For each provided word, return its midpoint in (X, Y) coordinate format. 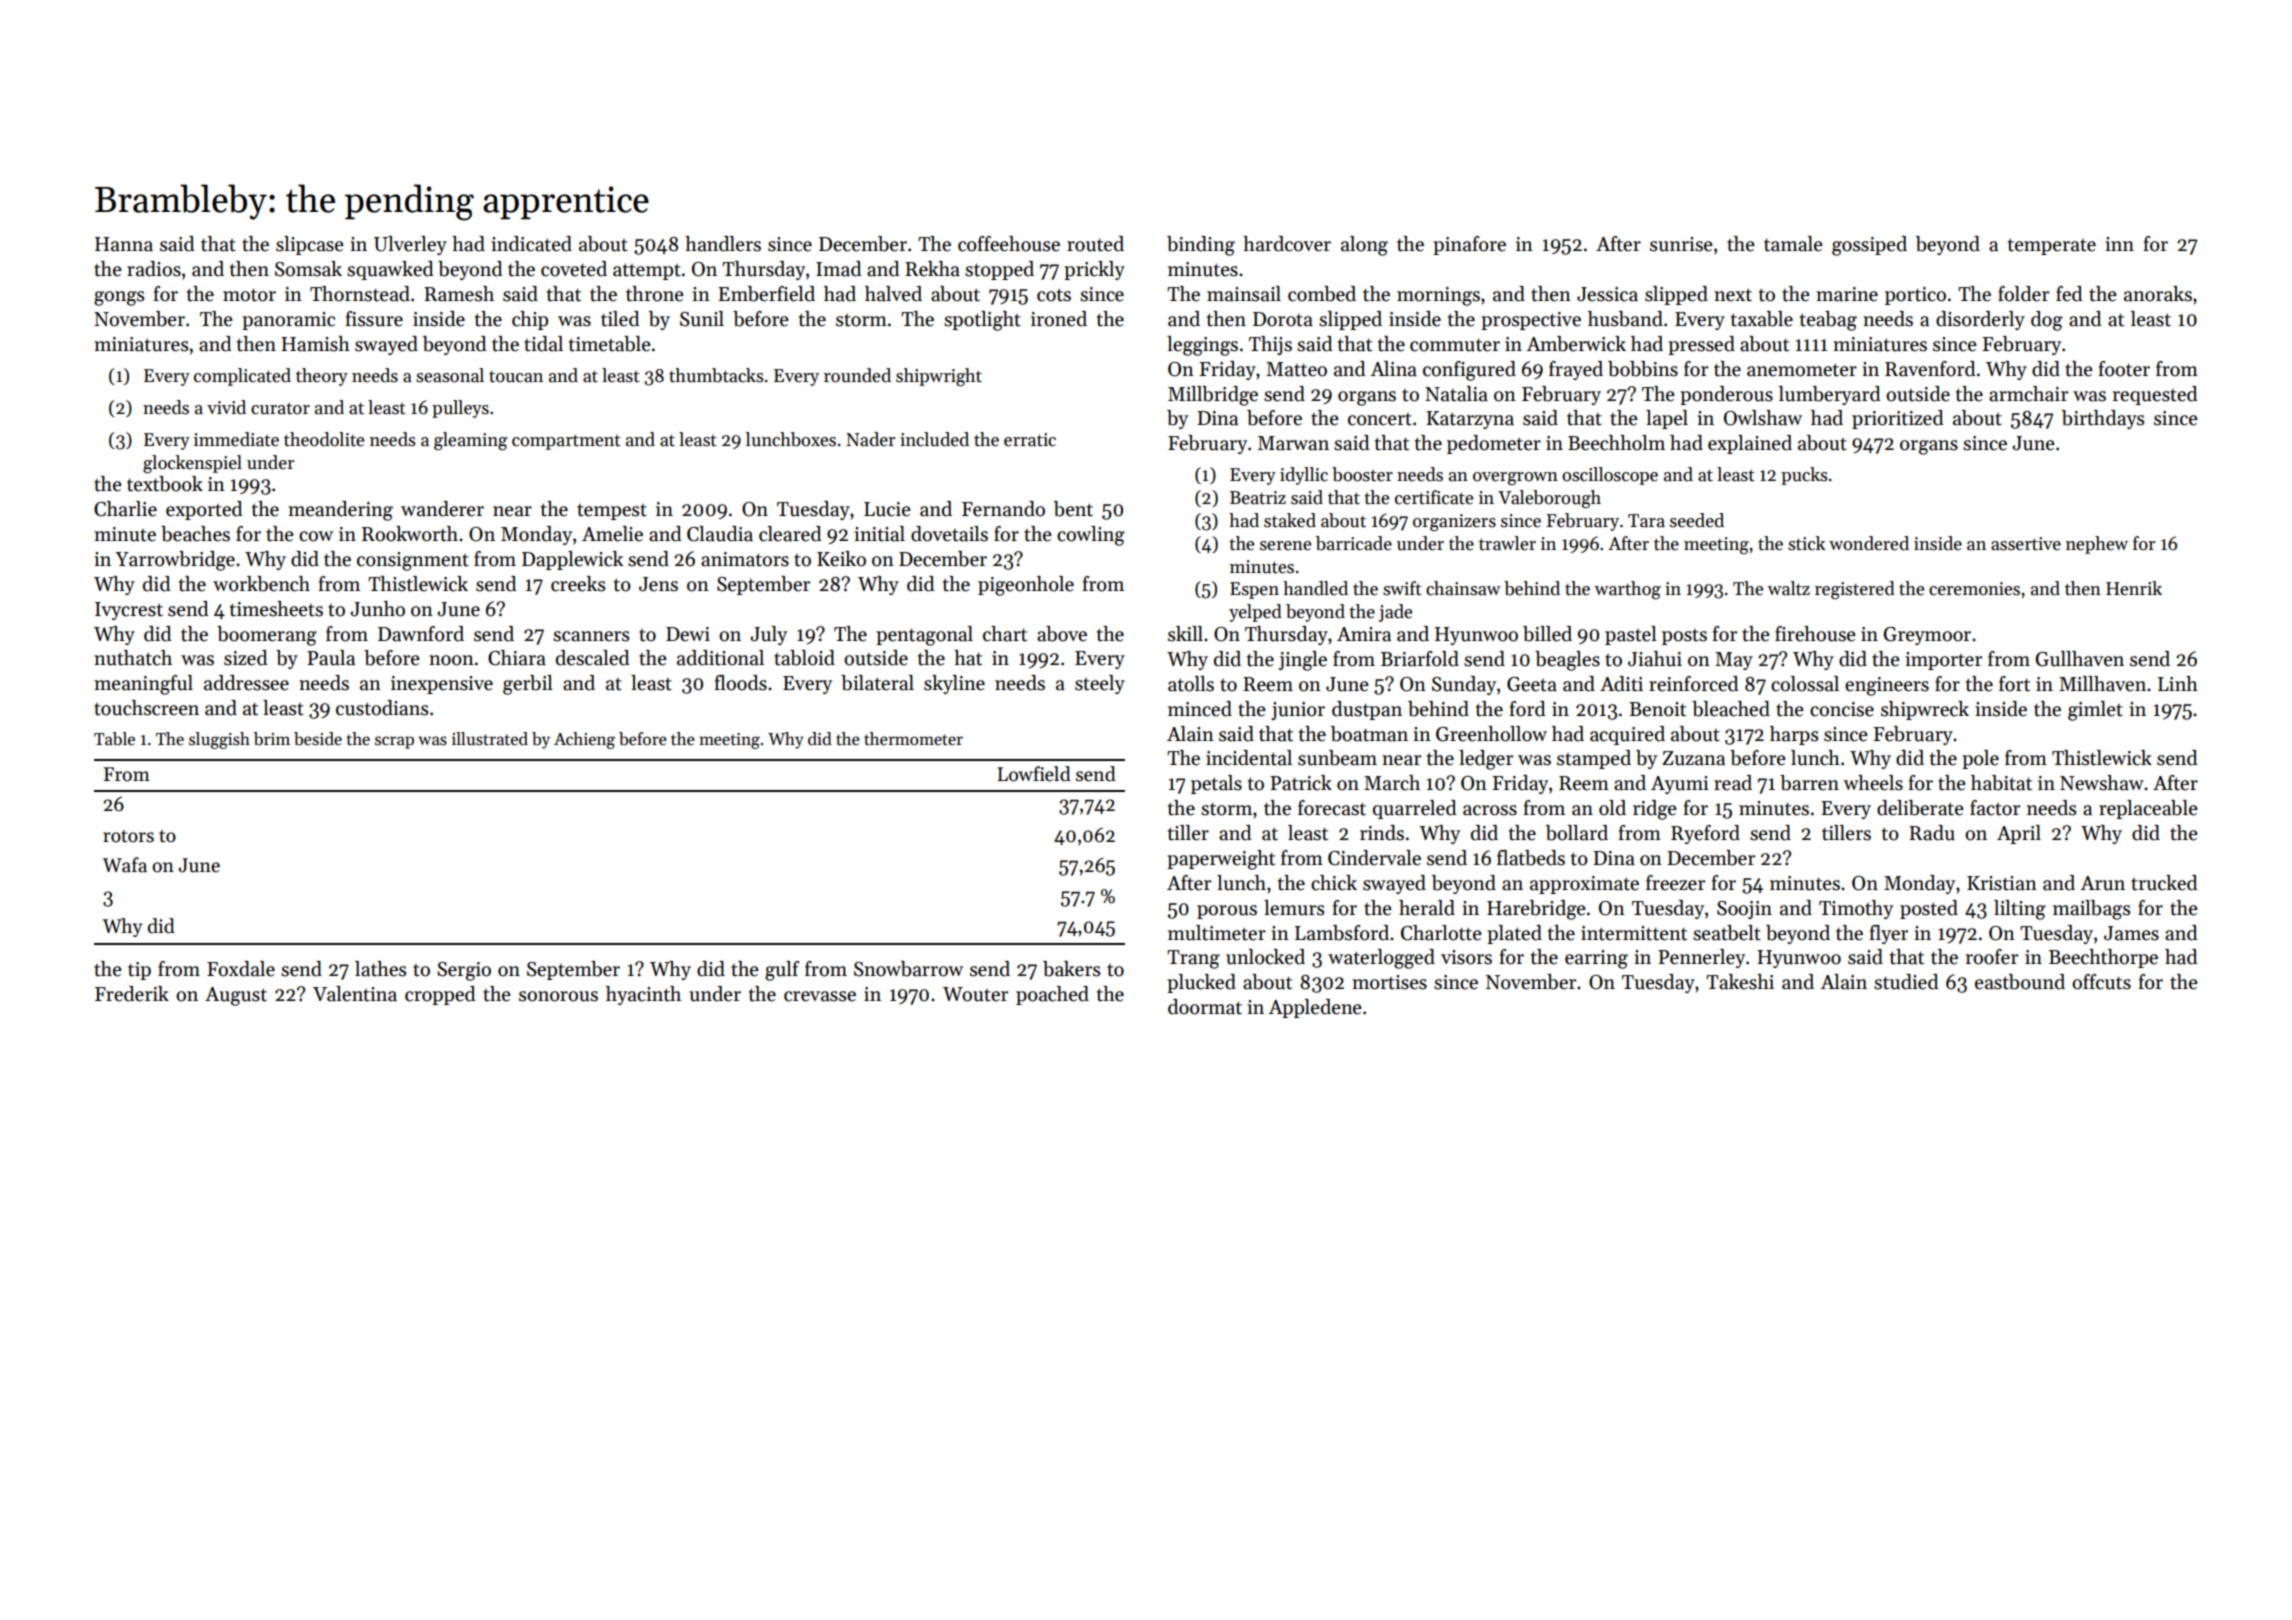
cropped (440, 995)
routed (1095, 244)
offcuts (2101, 982)
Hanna (124, 244)
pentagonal (924, 636)
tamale (1793, 244)
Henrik (2134, 588)
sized (245, 658)
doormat (1205, 1007)
